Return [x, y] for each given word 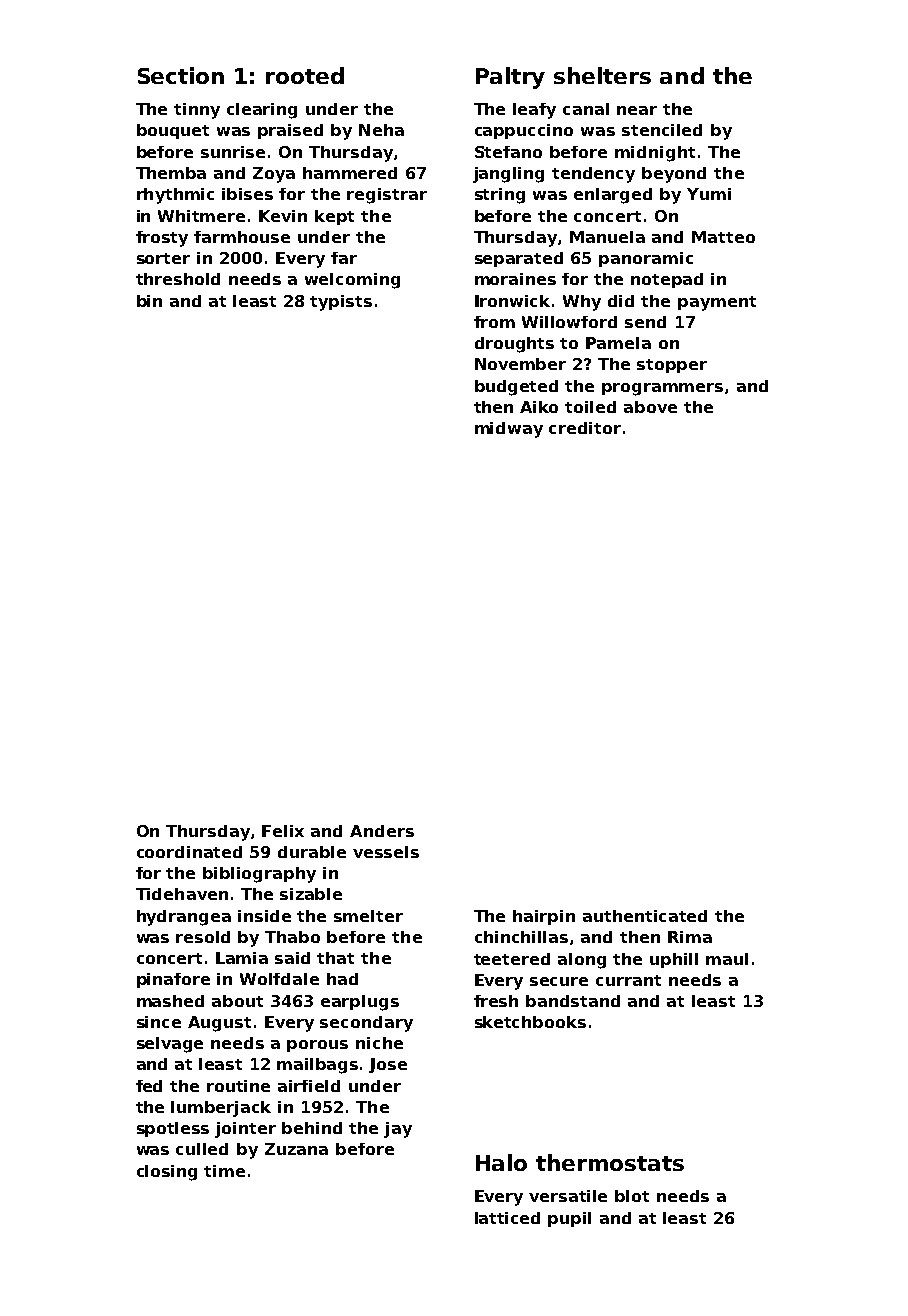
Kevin [283, 216]
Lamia [242, 958]
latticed [507, 1218]
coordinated [189, 852]
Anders [382, 831]
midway [509, 430]
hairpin [544, 917]
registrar [387, 196]
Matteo [723, 237]
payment [717, 303]
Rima [690, 937]
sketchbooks [530, 1022]
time [224, 1171]
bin [149, 301]
